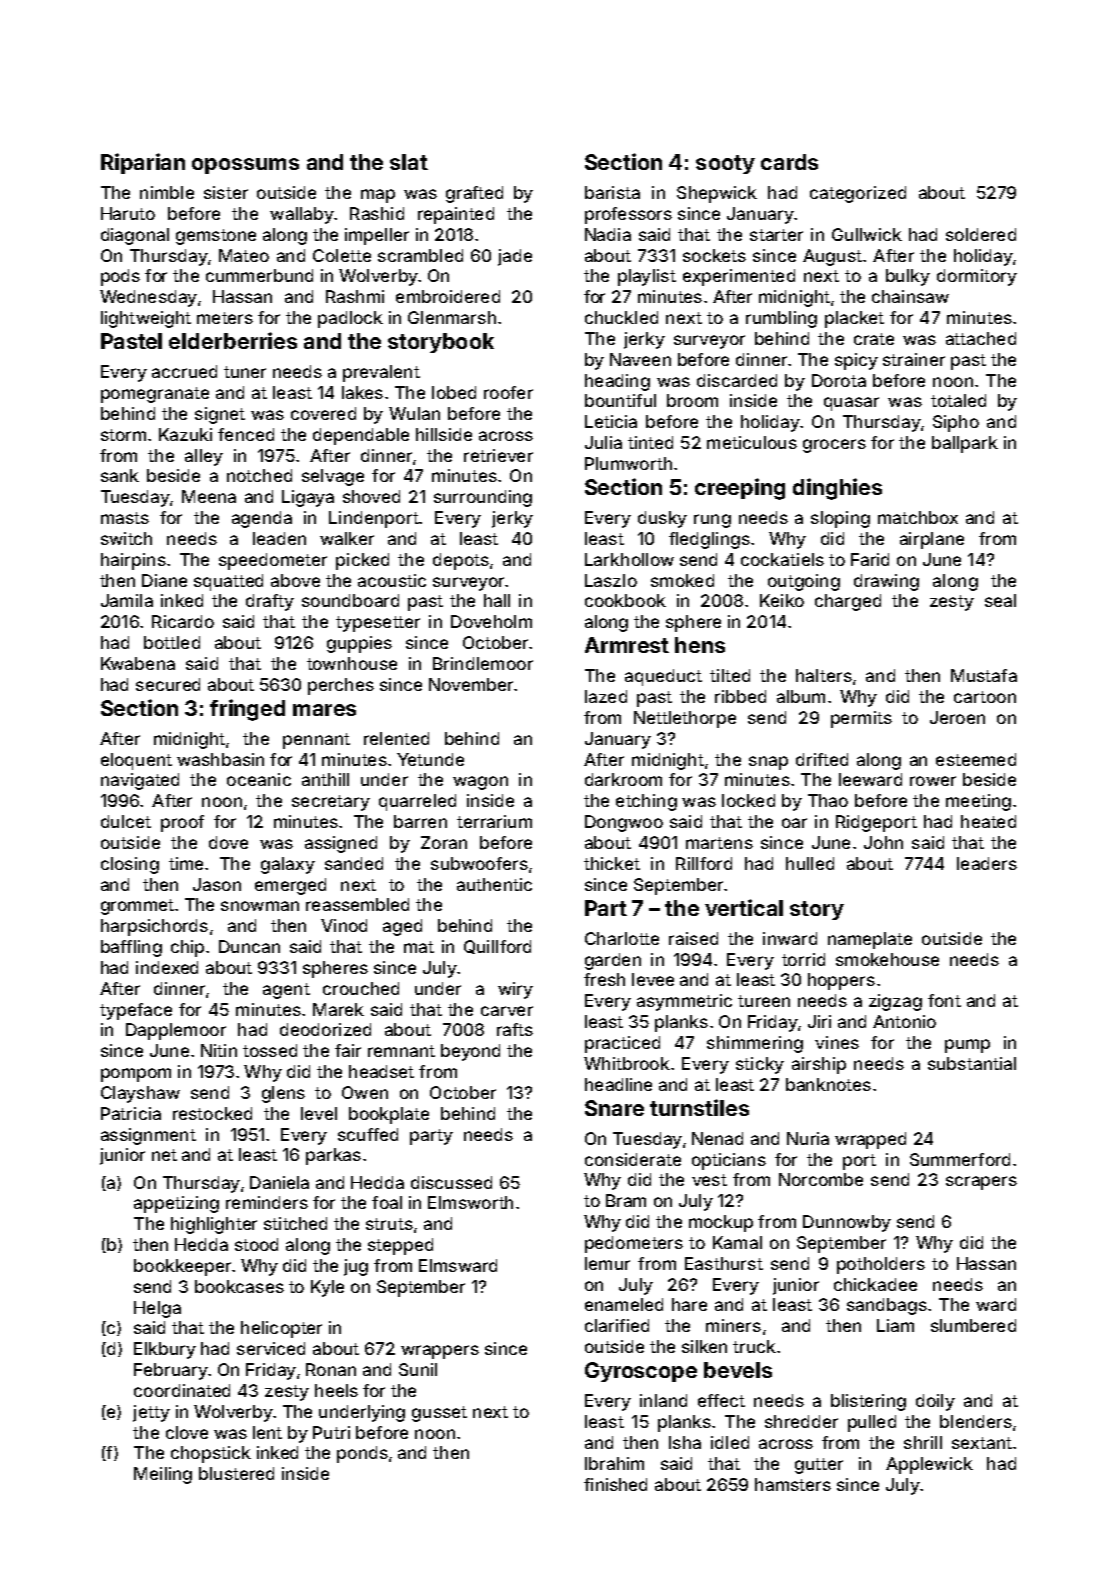 This document has width=1117, height=1580. Describe the element at coordinates (978, 802) in the document. I see `meeting` at that location.
